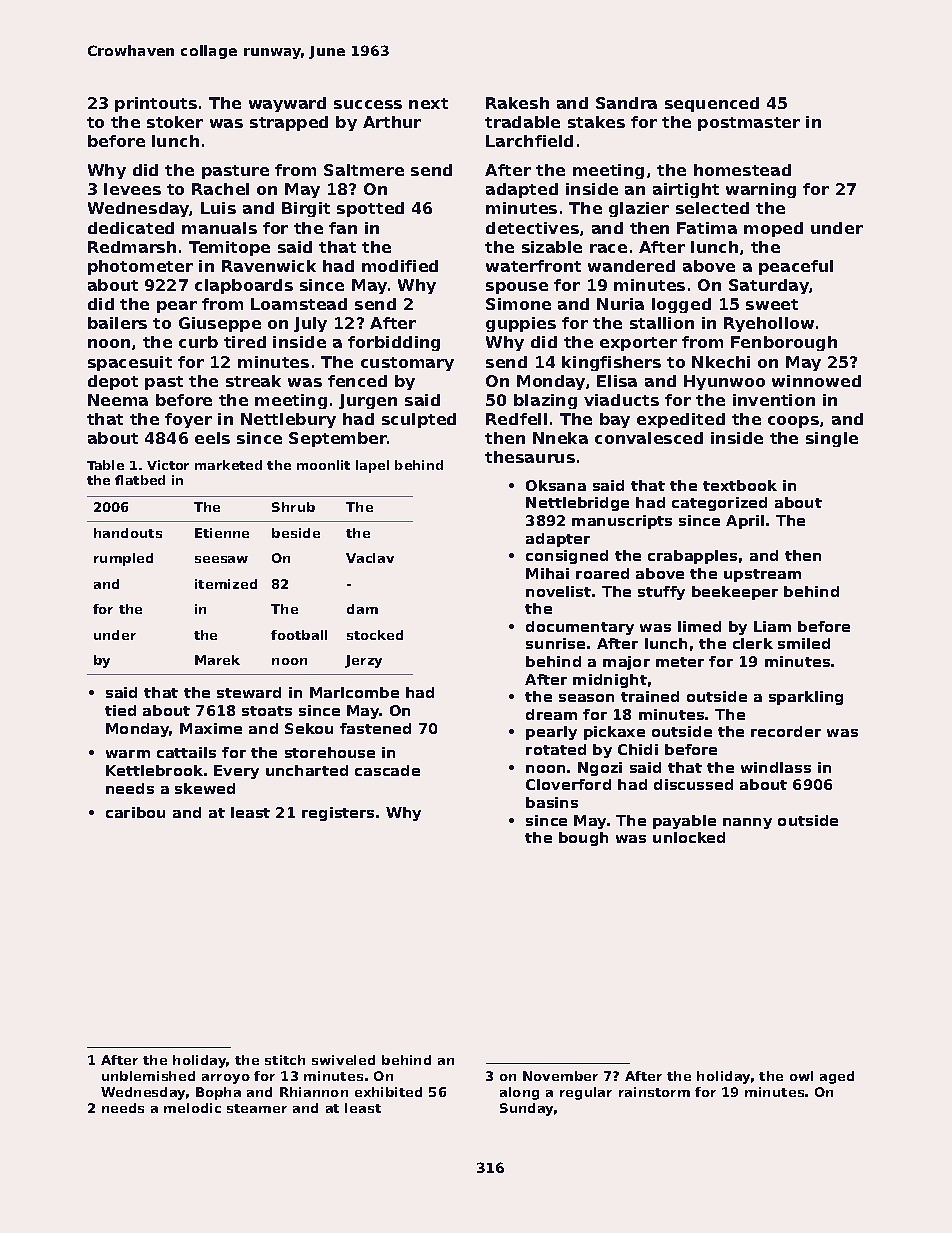 The width and height of the screenshot is (952, 1233). I want to click on strapped, so click(289, 123).
